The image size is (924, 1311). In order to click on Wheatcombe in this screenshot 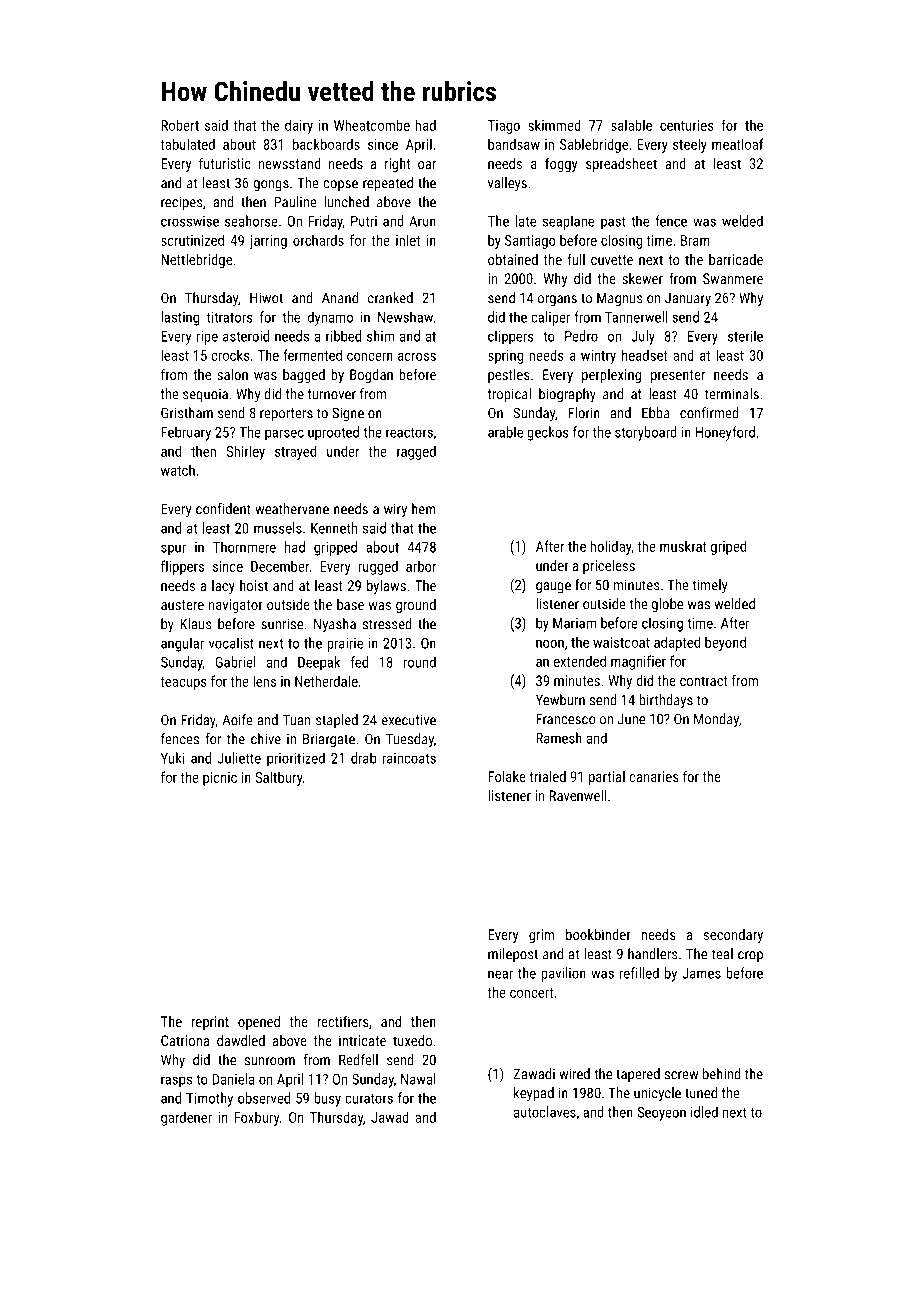, I will do `click(372, 125)`.
